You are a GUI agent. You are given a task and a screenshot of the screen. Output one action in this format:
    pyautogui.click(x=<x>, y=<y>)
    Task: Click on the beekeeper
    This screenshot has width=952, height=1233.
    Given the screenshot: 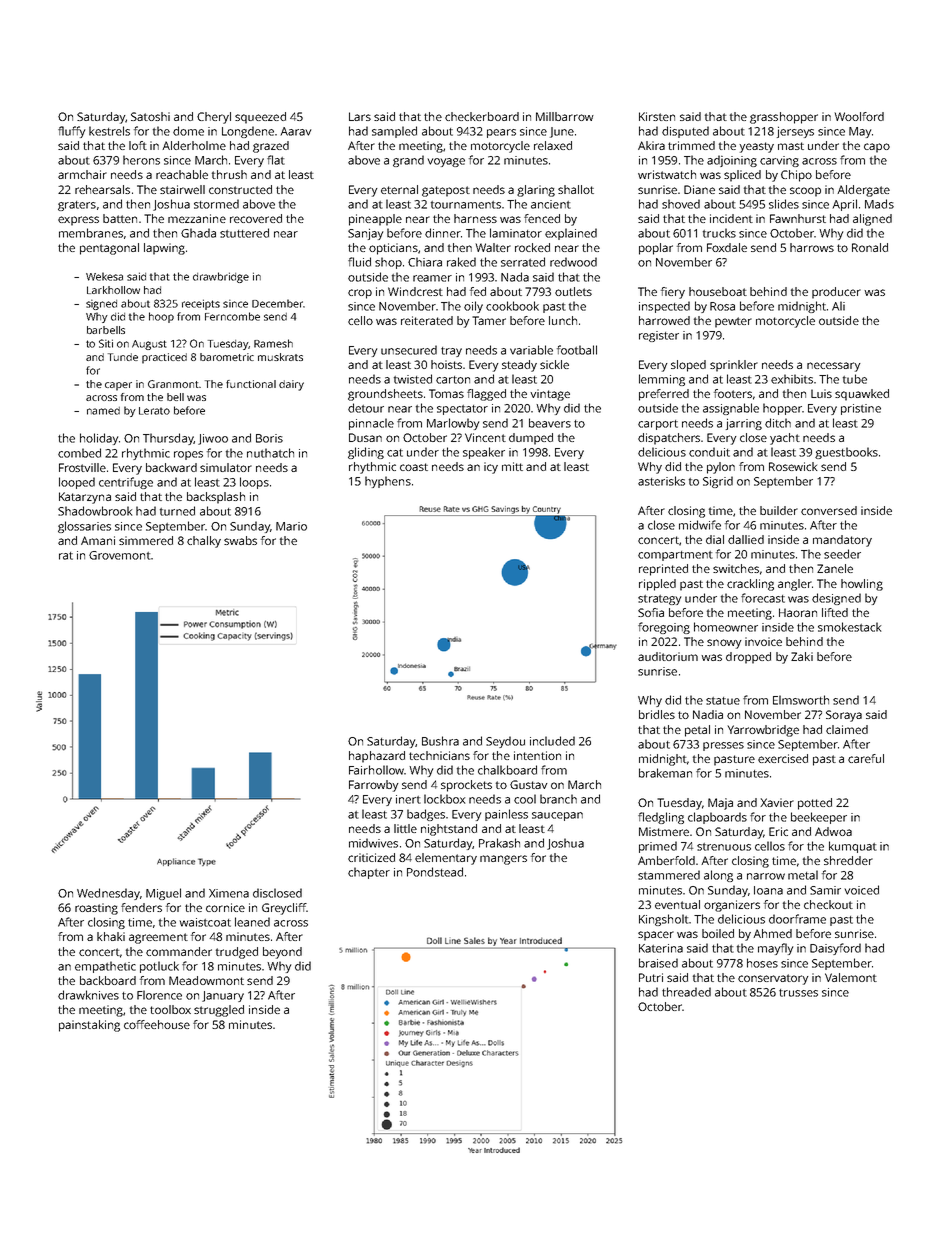 What is the action you would take?
    pyautogui.click(x=819, y=818)
